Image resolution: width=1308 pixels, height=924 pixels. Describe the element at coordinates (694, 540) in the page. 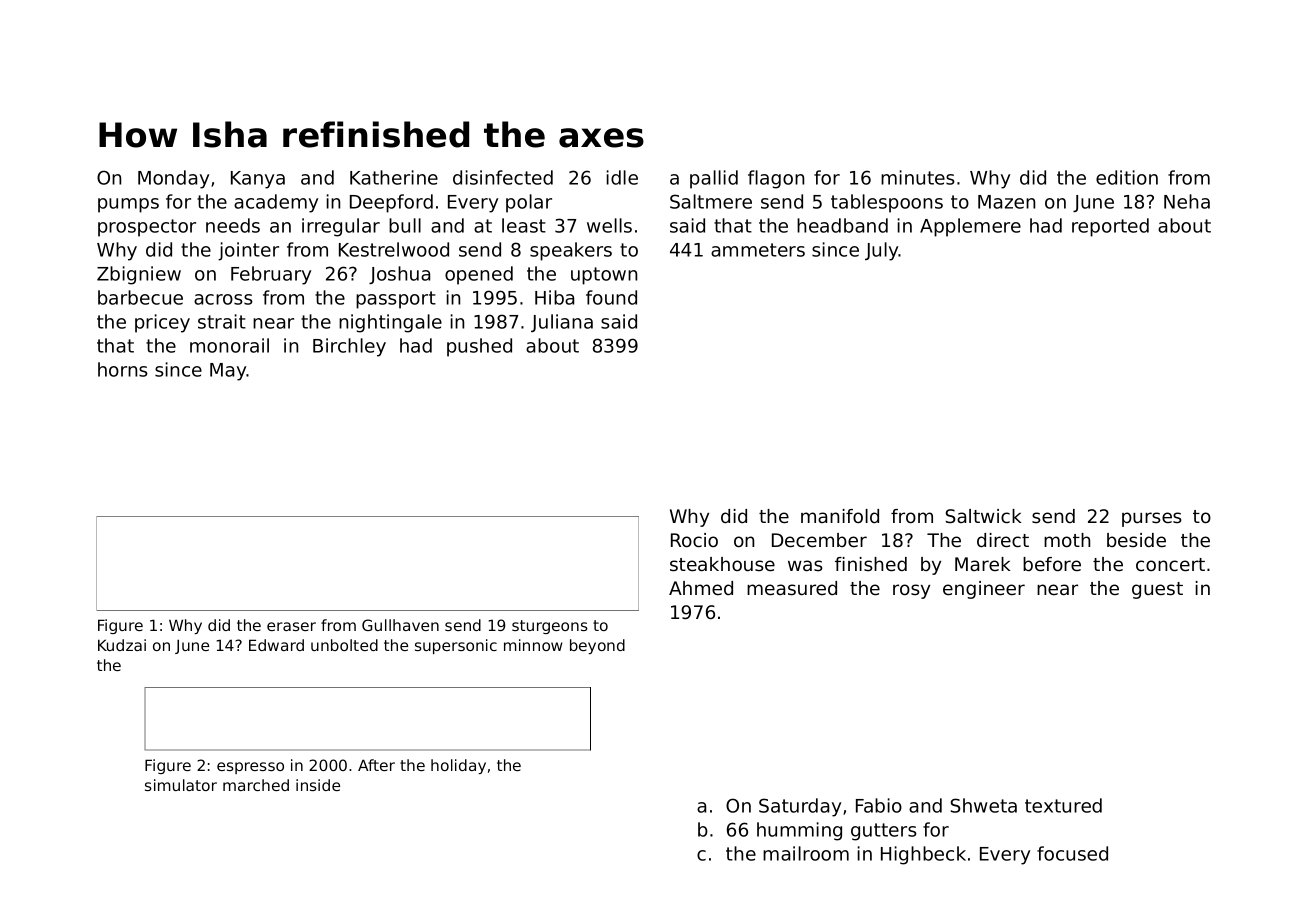

I see `Rocio` at that location.
